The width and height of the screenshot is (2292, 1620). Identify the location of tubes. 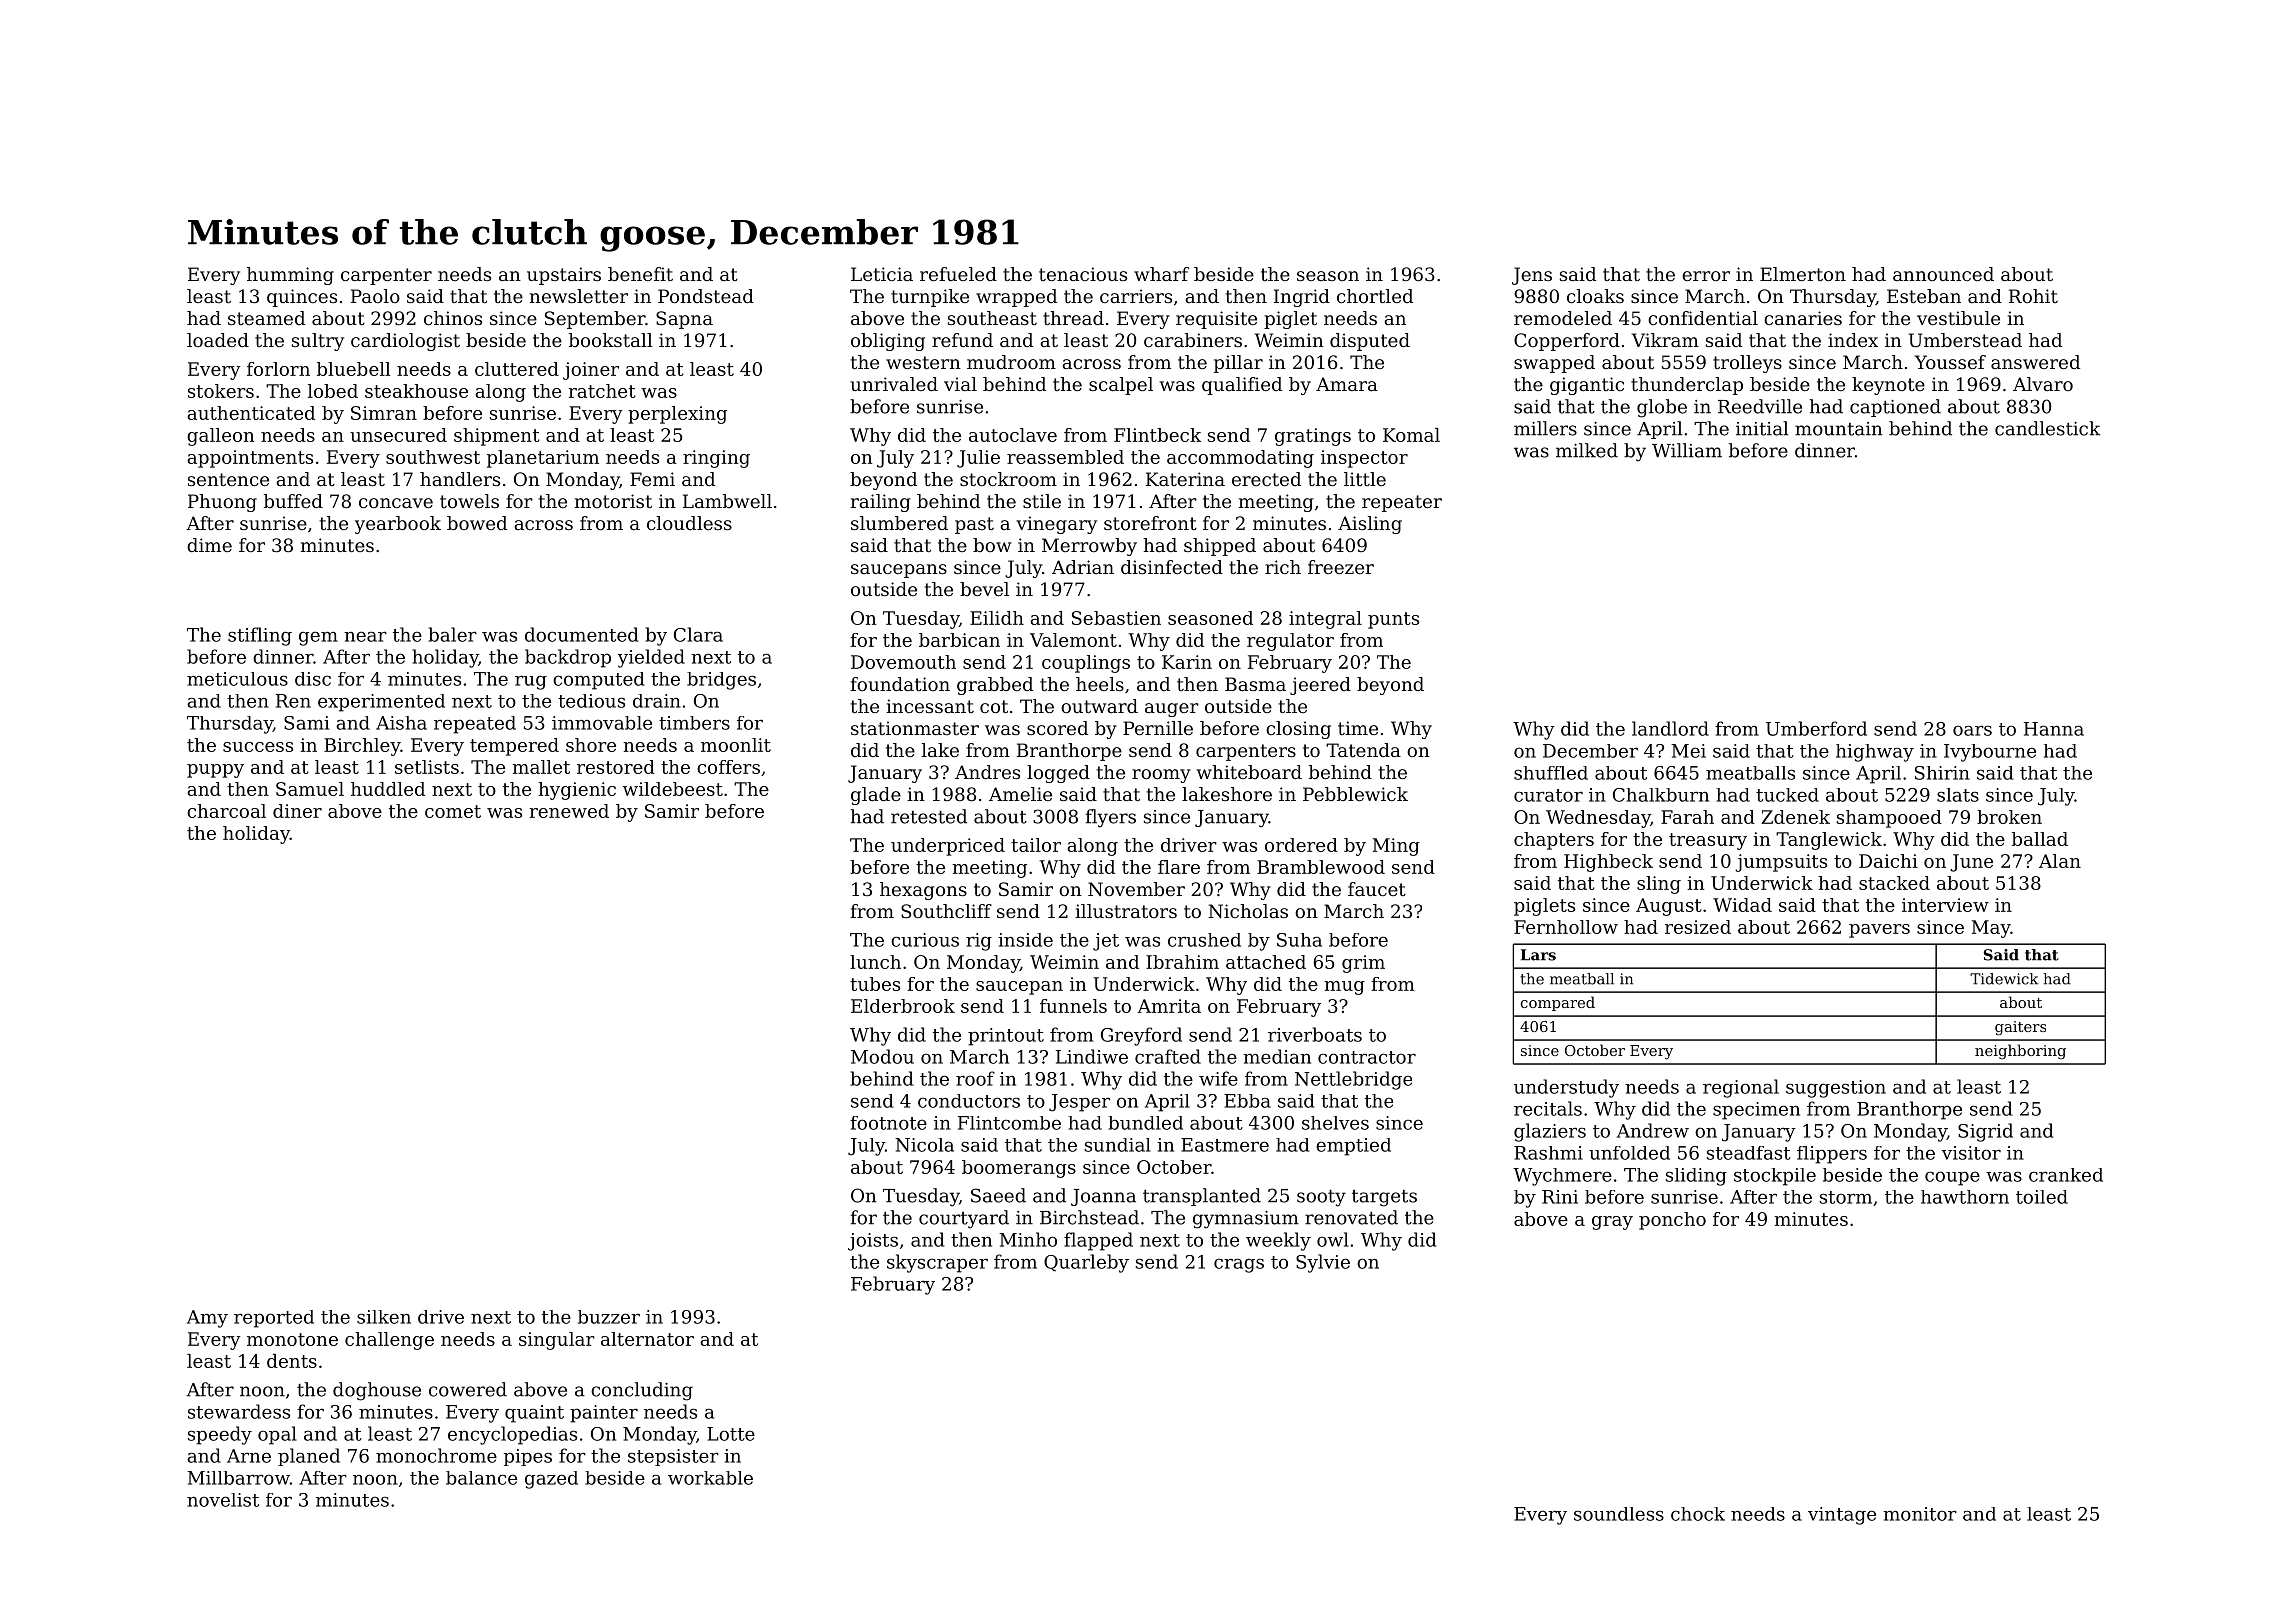
(875, 984).
